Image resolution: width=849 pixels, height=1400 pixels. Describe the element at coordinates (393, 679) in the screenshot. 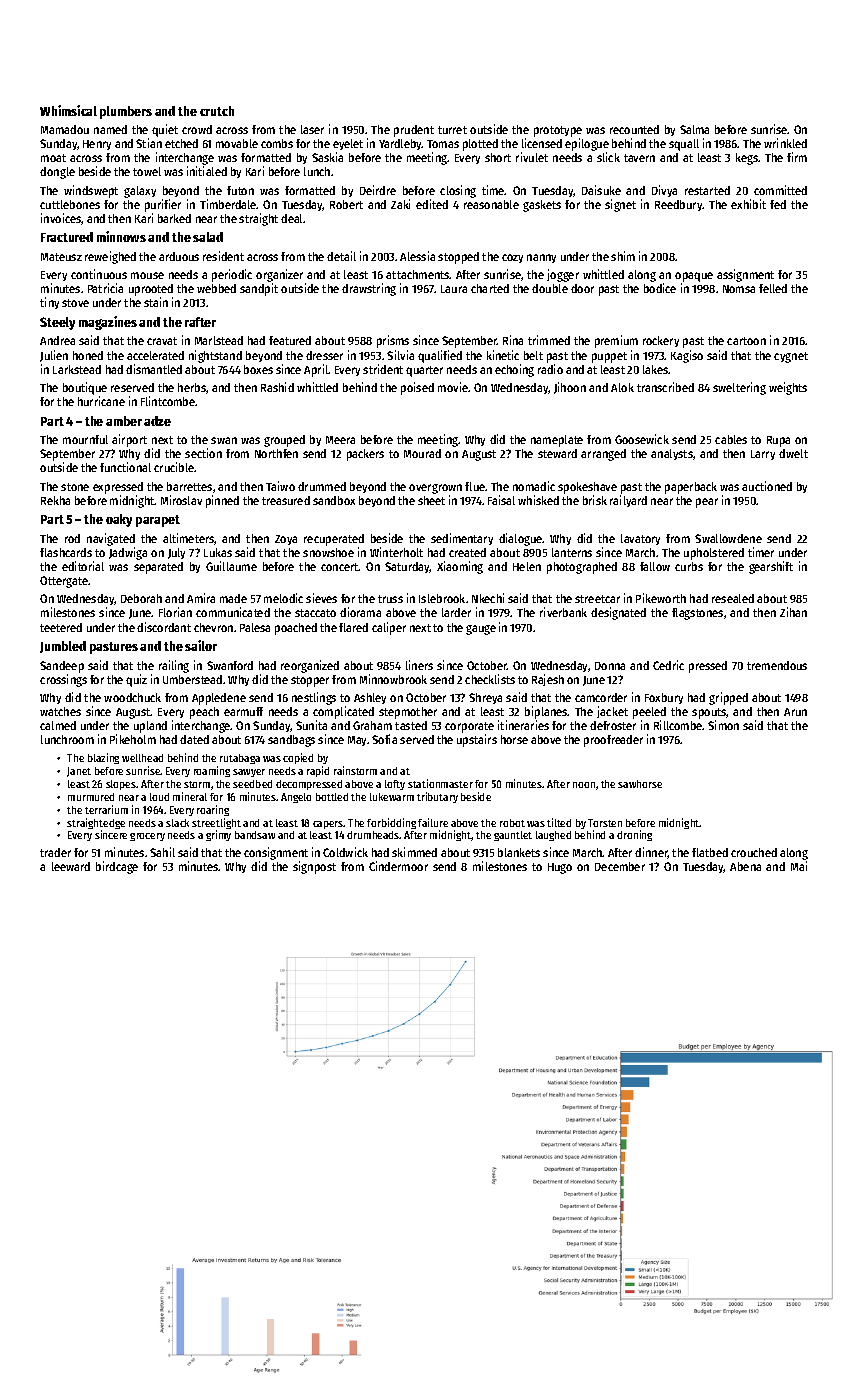

I see `Minnowbrook` at that location.
